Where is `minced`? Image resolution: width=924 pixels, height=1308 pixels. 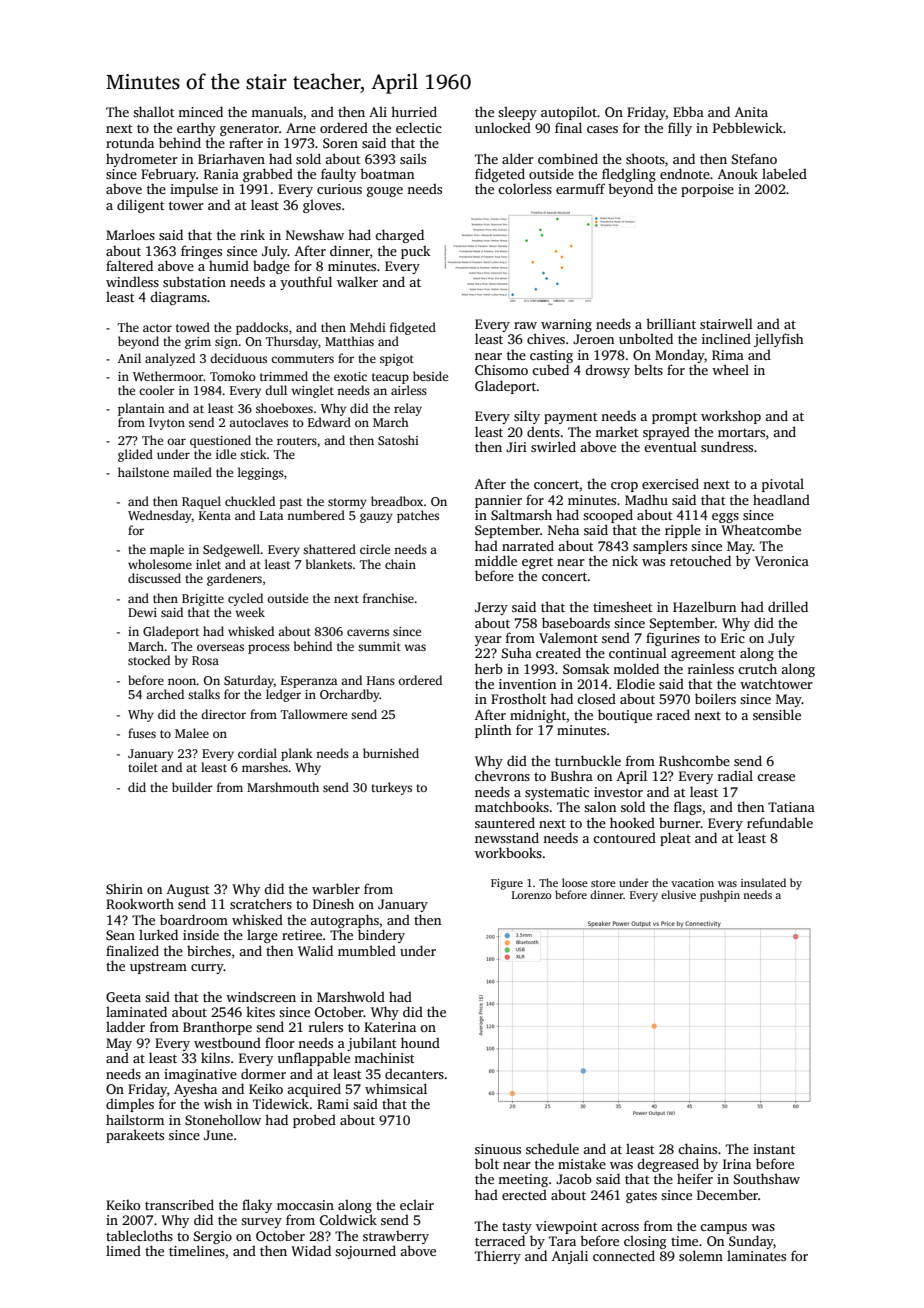 minced is located at coordinates (200, 111).
